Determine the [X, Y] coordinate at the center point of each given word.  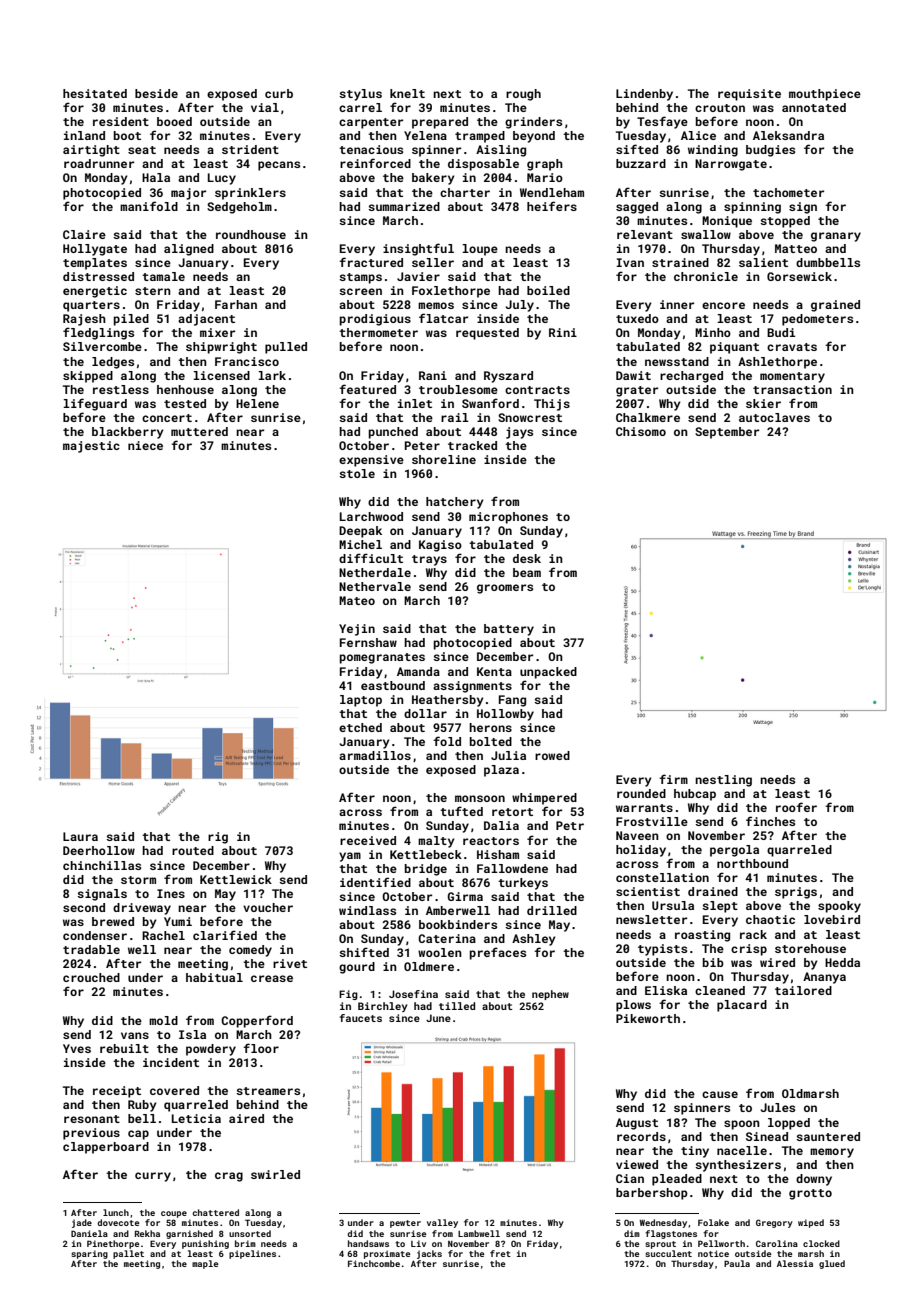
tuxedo [637, 318]
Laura [80, 836]
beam [527, 572]
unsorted [250, 1233]
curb [279, 93]
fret [500, 1253]
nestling [723, 781]
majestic [91, 447]
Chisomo [641, 431]
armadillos [375, 755]
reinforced [375, 163]
